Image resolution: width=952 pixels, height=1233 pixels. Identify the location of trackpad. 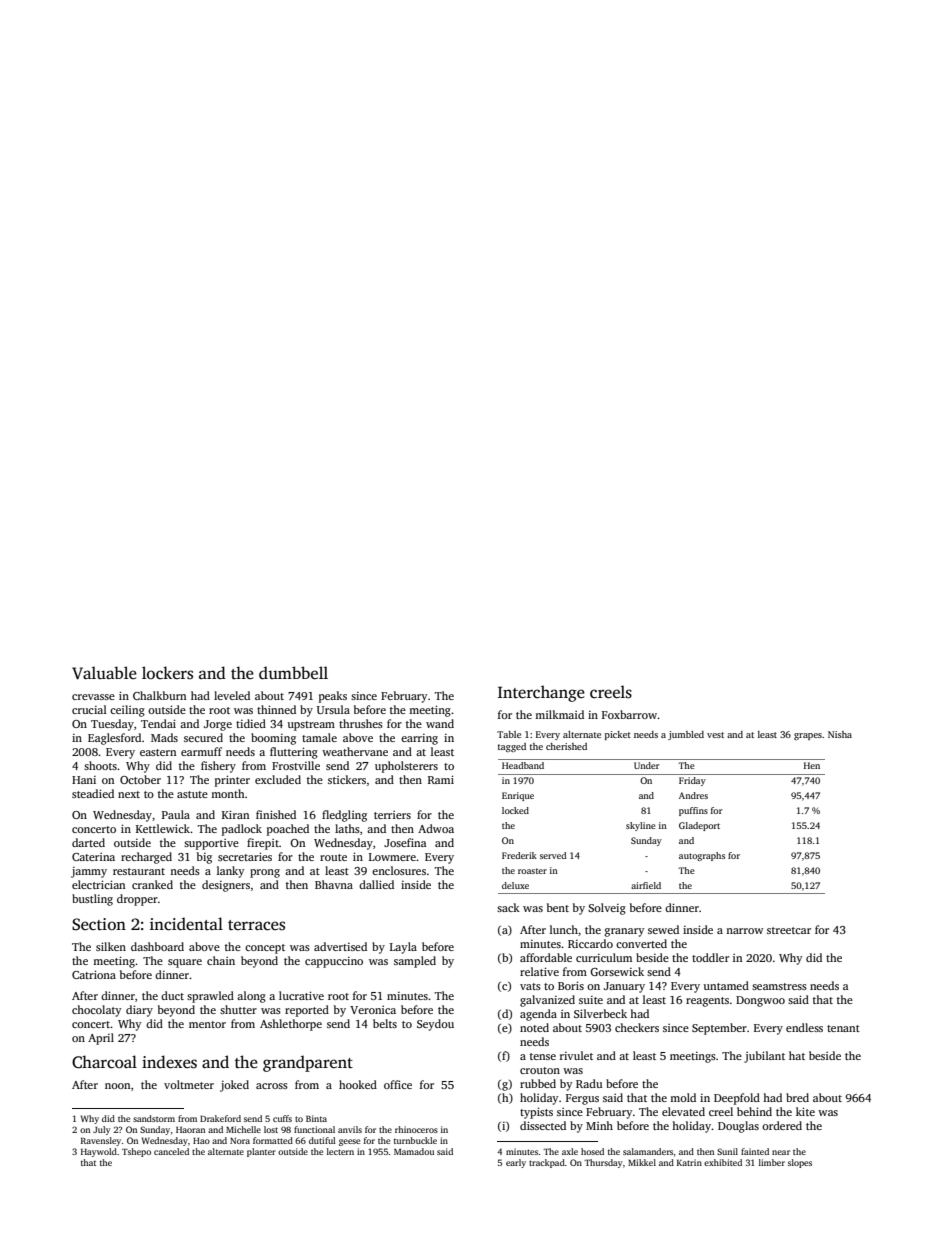
(547, 1163).
